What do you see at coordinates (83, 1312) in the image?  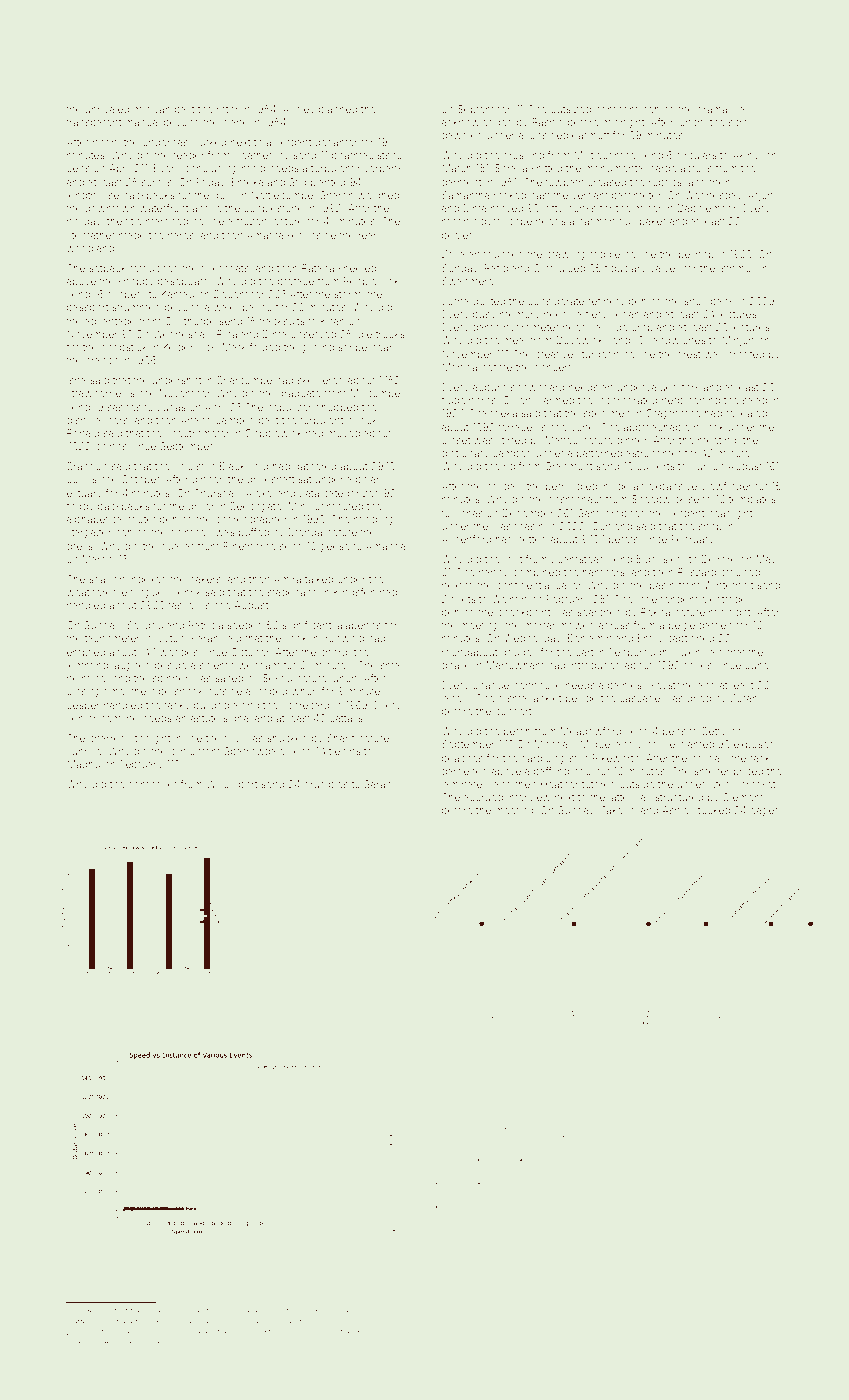 I see `Jorge` at bounding box center [83, 1312].
